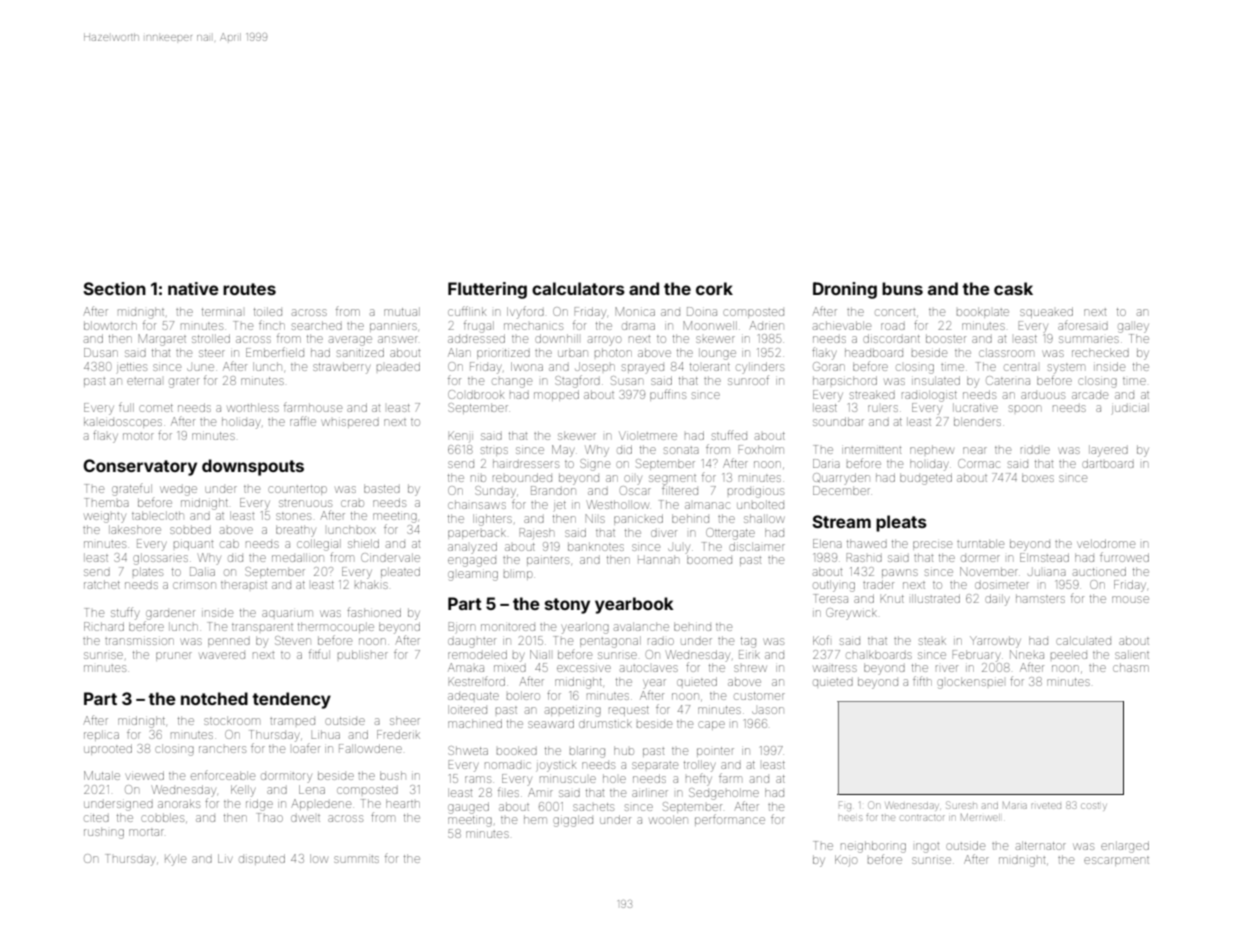 Image resolution: width=1233 pixels, height=952 pixels. What do you see at coordinates (970, 683) in the screenshot?
I see `glockenspiel` at bounding box center [970, 683].
